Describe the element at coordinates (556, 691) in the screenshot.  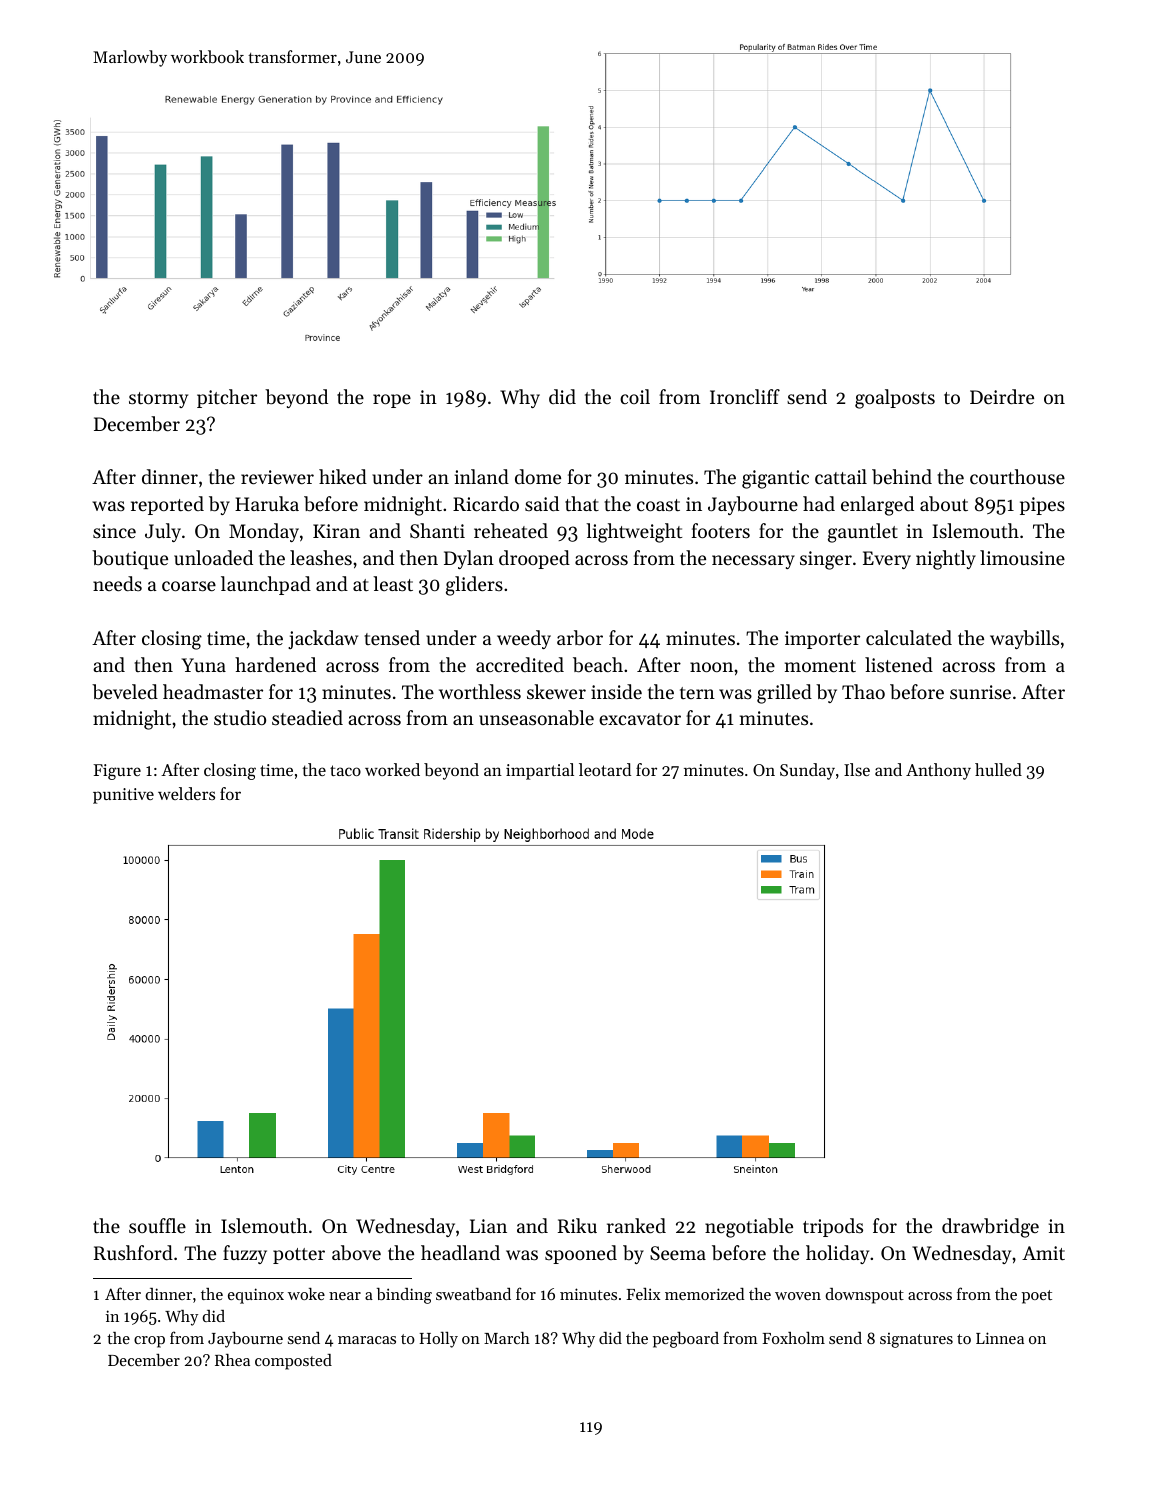
I see `skewer` at that location.
